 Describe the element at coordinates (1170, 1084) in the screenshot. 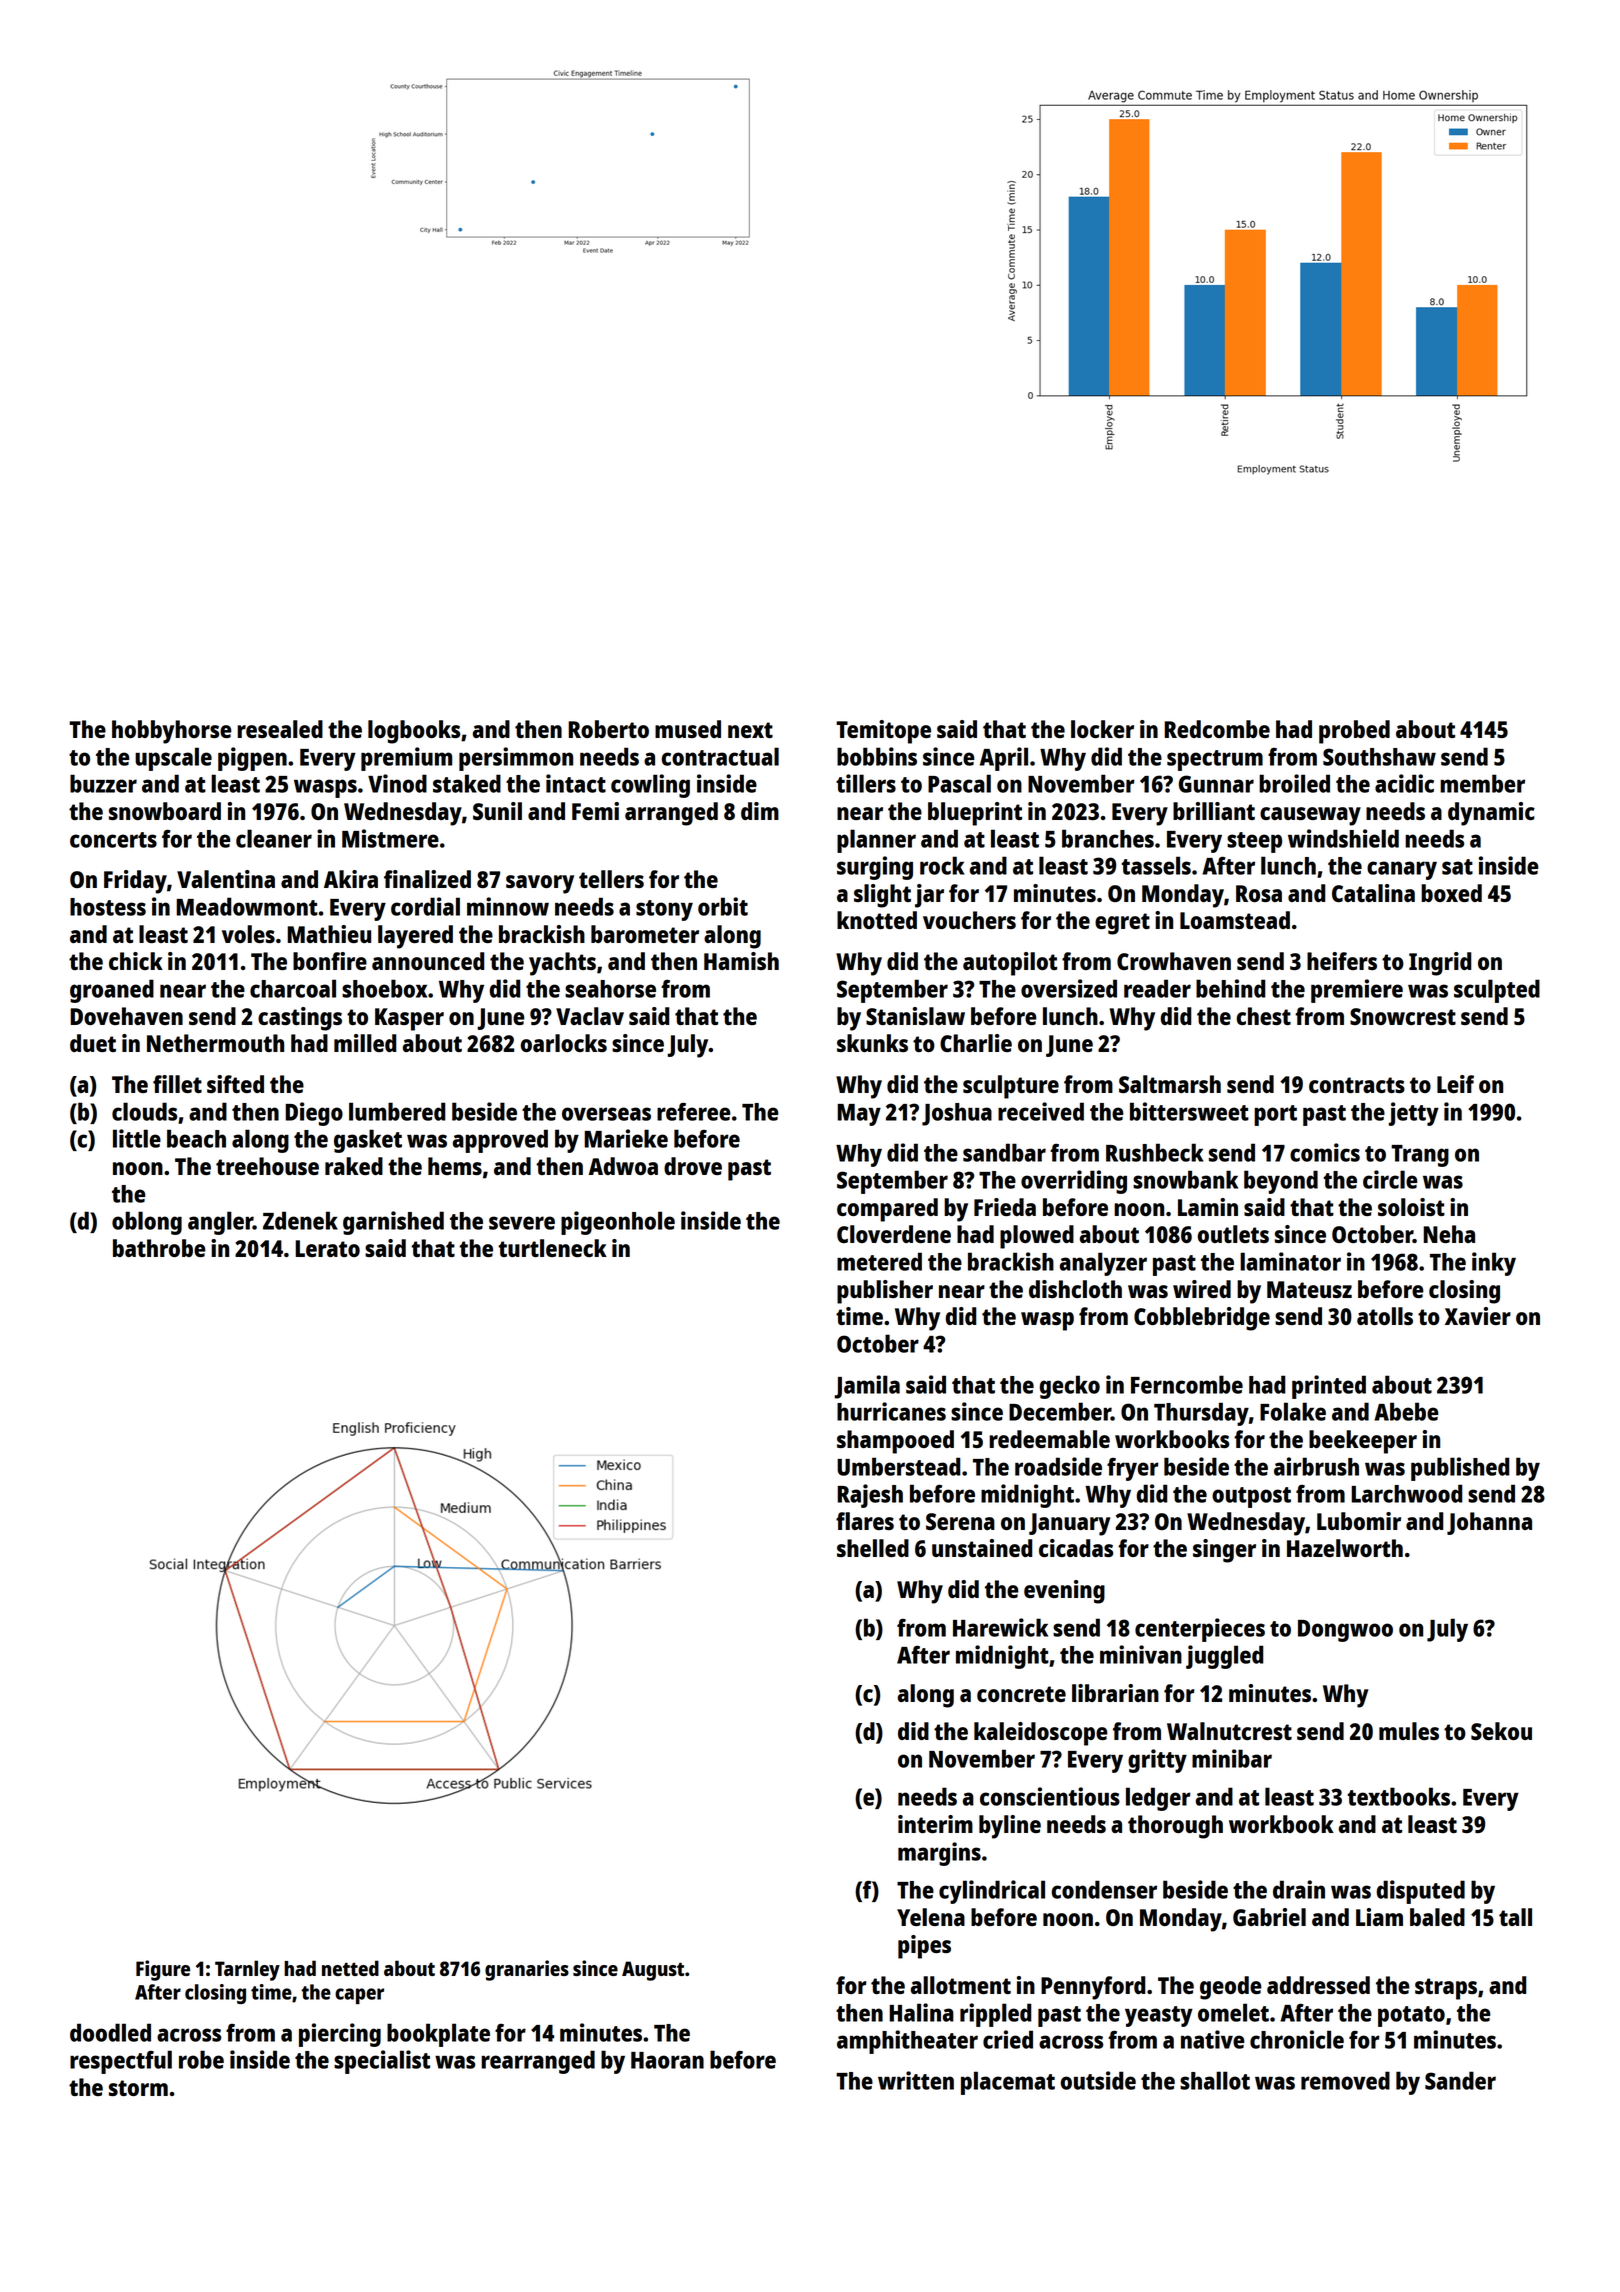

I see `Saltmarsh` at that location.
